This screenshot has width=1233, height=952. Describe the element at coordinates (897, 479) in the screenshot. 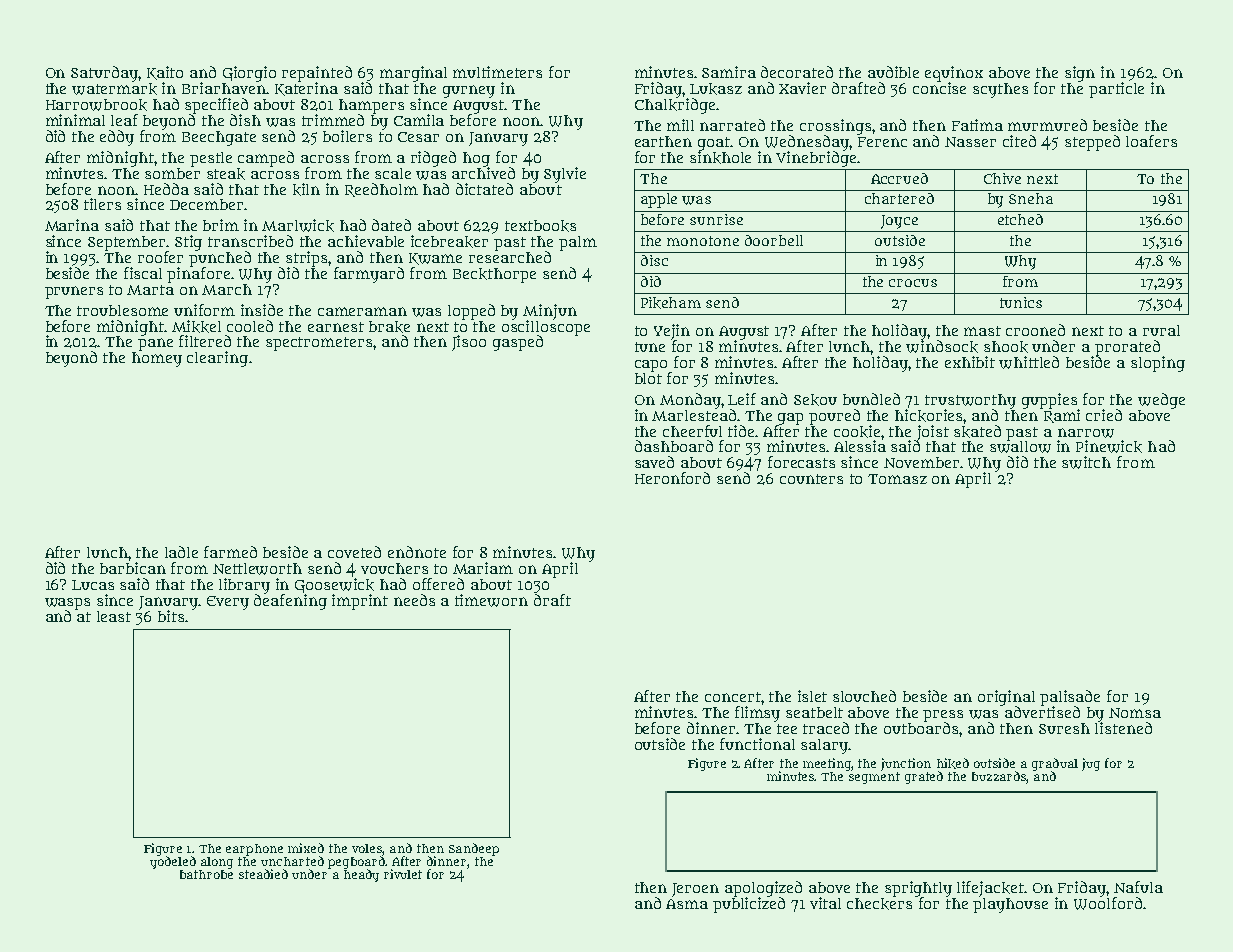

I see `Tomasz` at that location.
